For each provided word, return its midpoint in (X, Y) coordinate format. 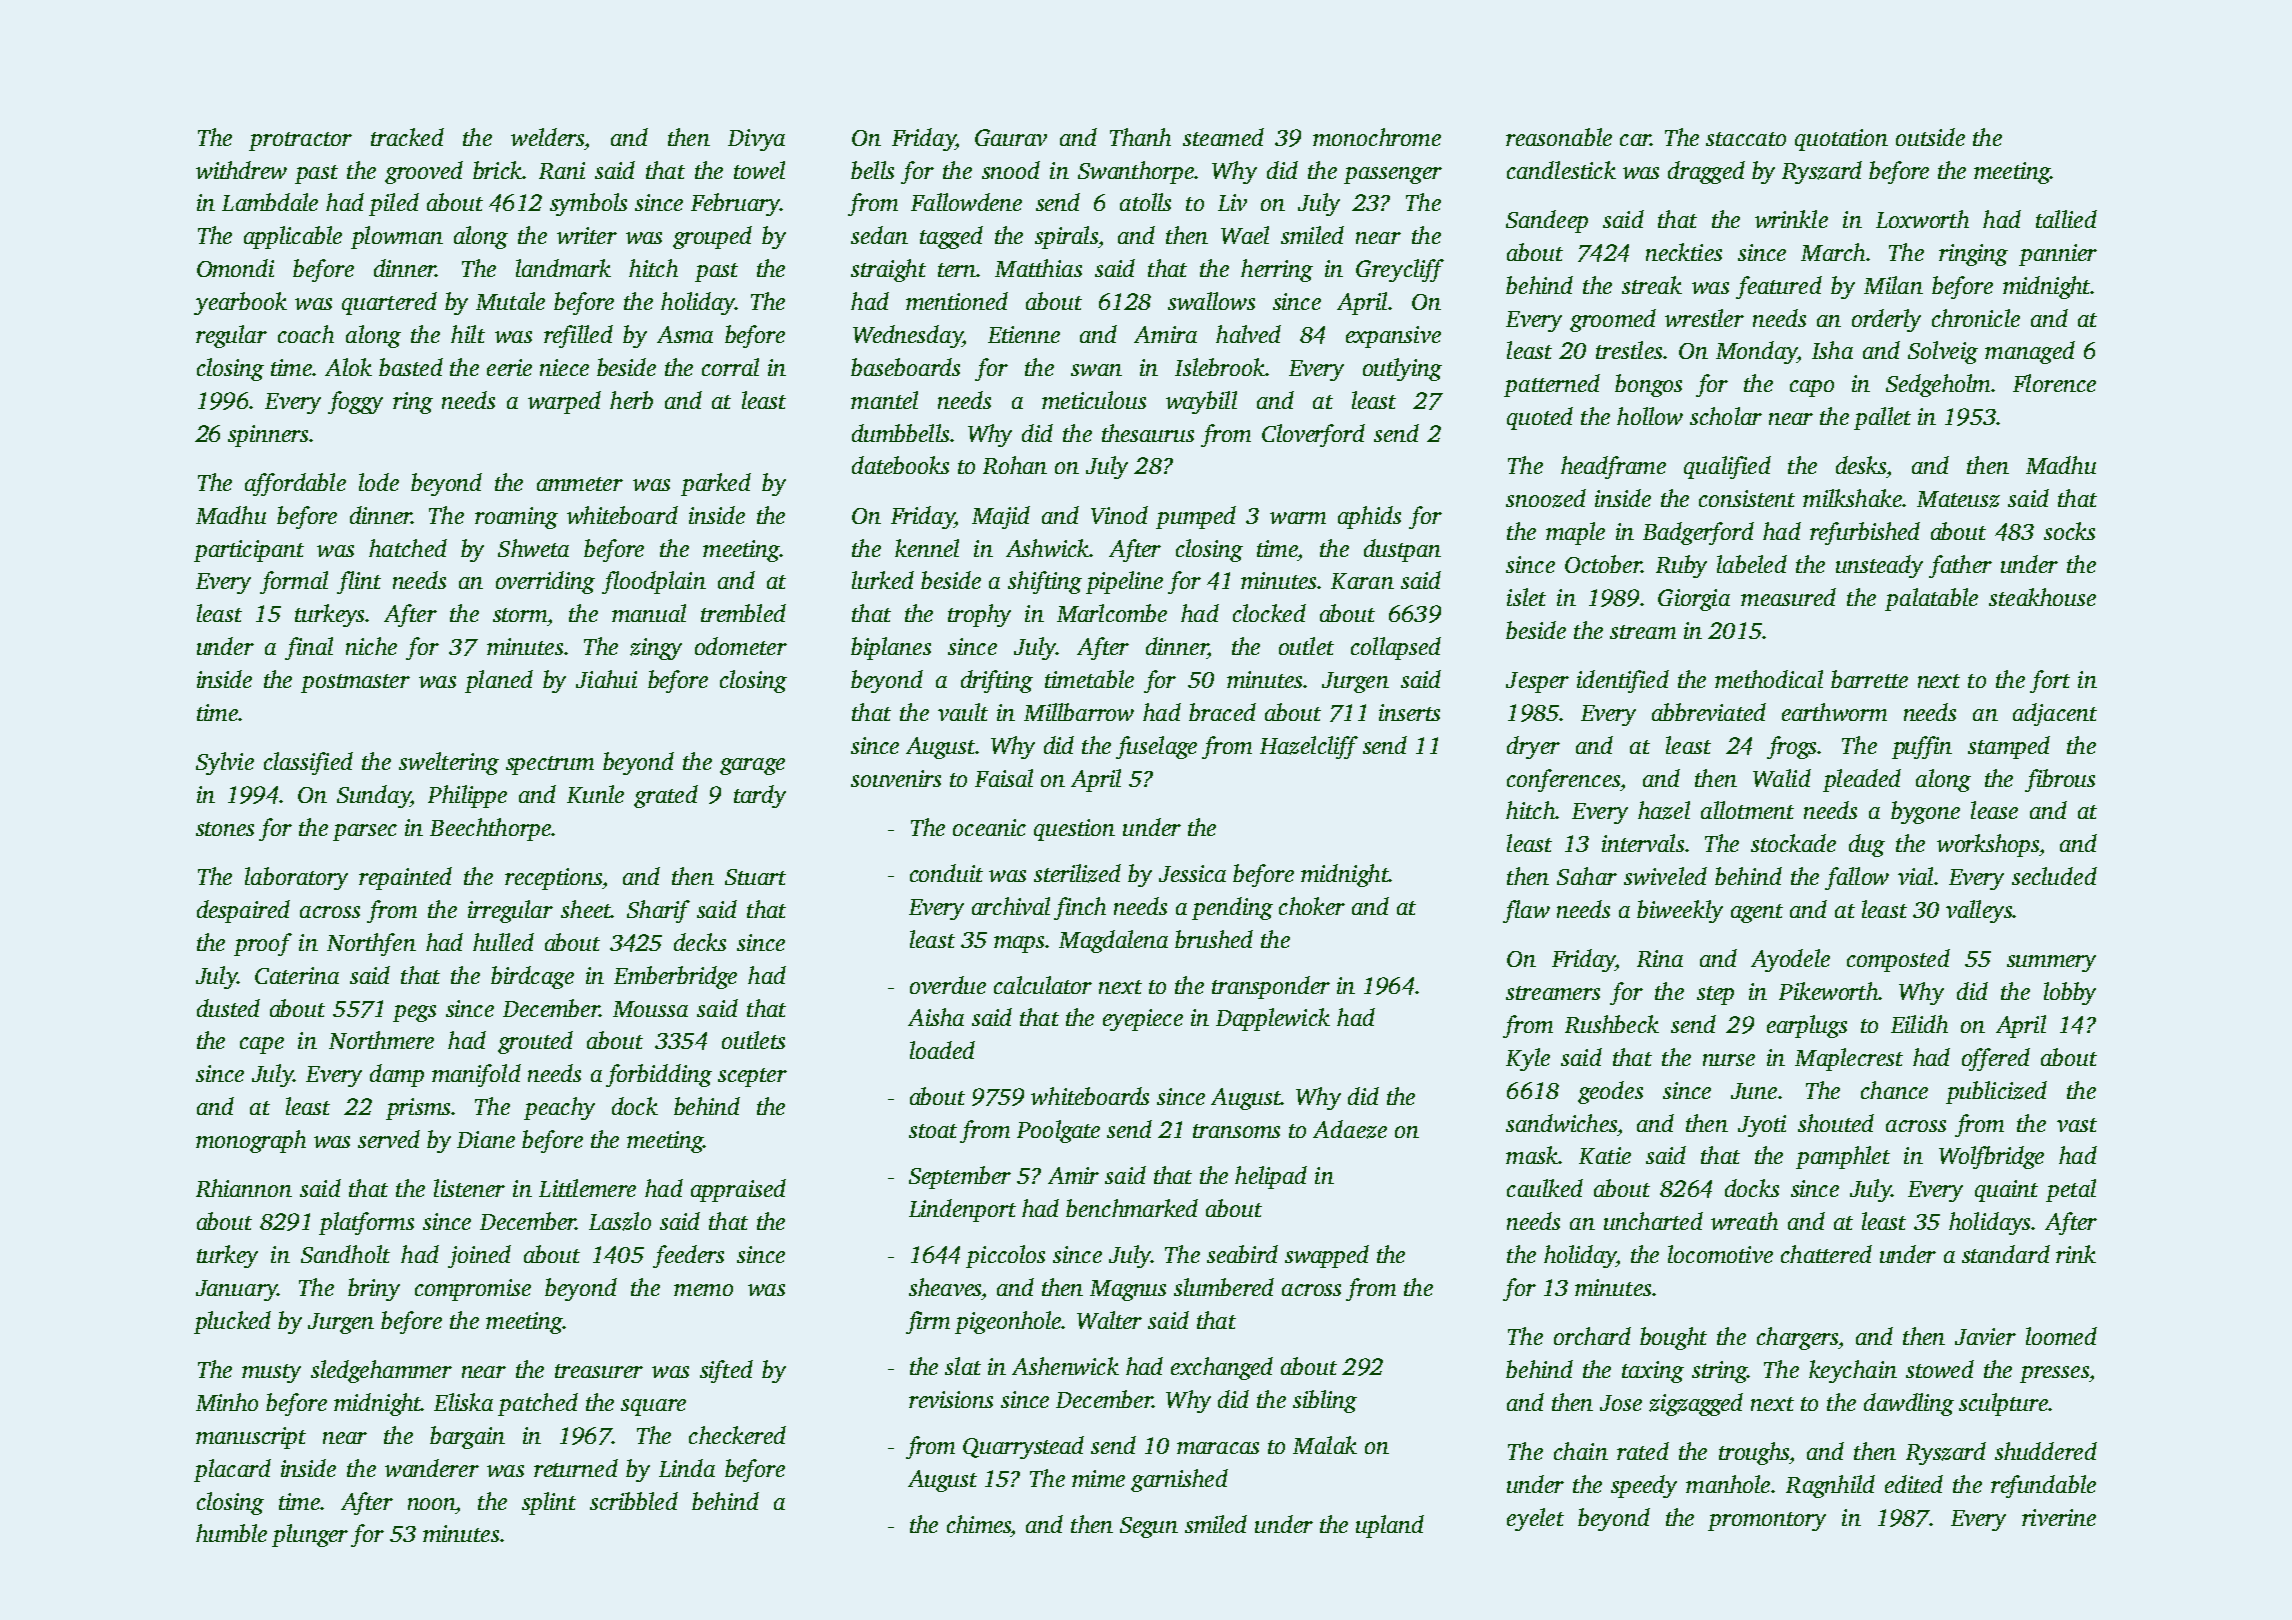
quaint (2006, 1191)
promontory (1767, 1521)
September (960, 1177)
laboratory (296, 878)
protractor (300, 141)
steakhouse (2042, 597)
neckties (1684, 252)
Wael (1245, 235)
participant (249, 551)
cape (262, 1045)
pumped (1196, 517)
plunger (310, 1535)
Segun (1149, 1527)
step (1715, 995)
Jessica (1192, 873)
